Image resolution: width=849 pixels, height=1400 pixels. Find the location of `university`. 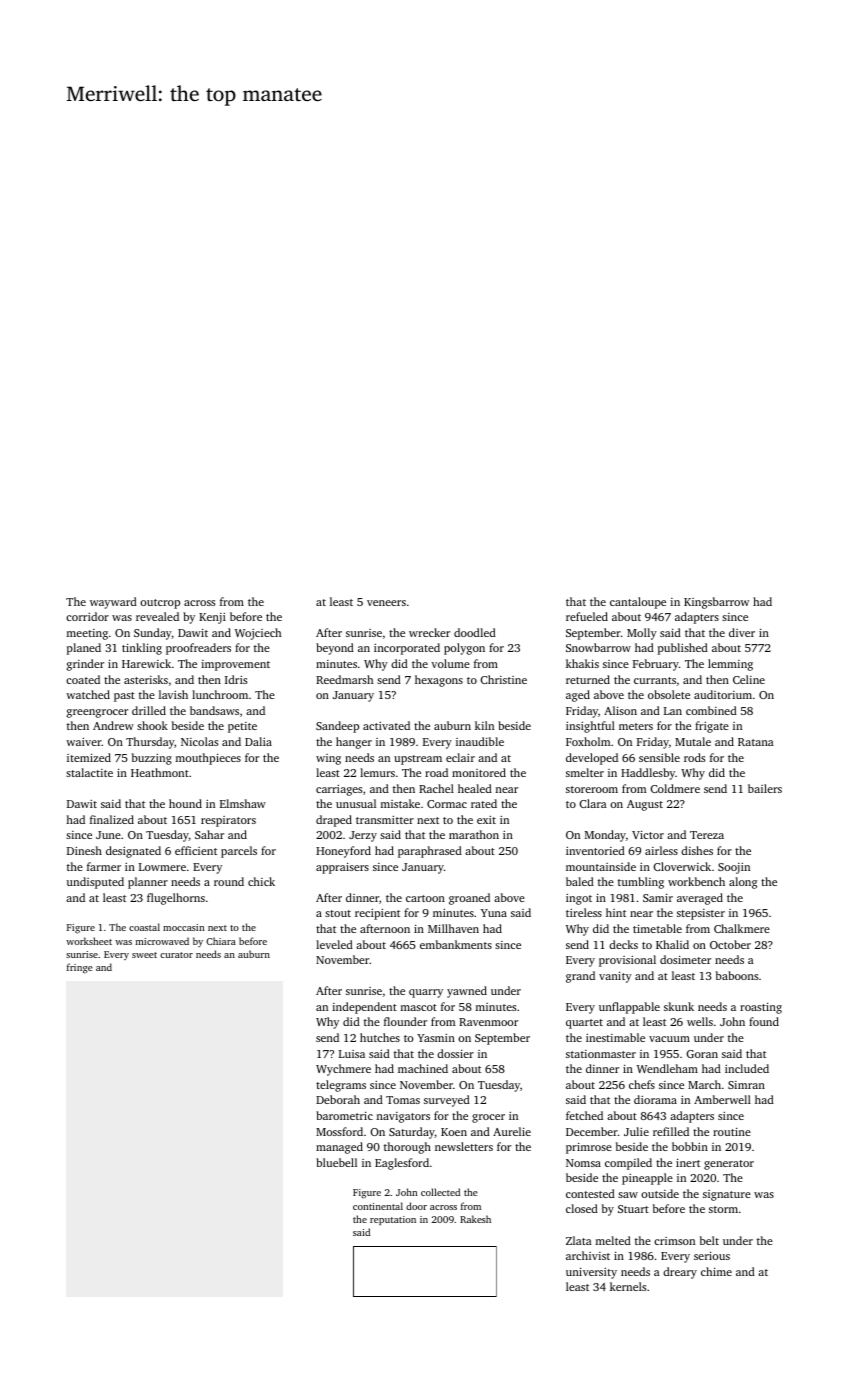

university is located at coordinates (591, 1273).
